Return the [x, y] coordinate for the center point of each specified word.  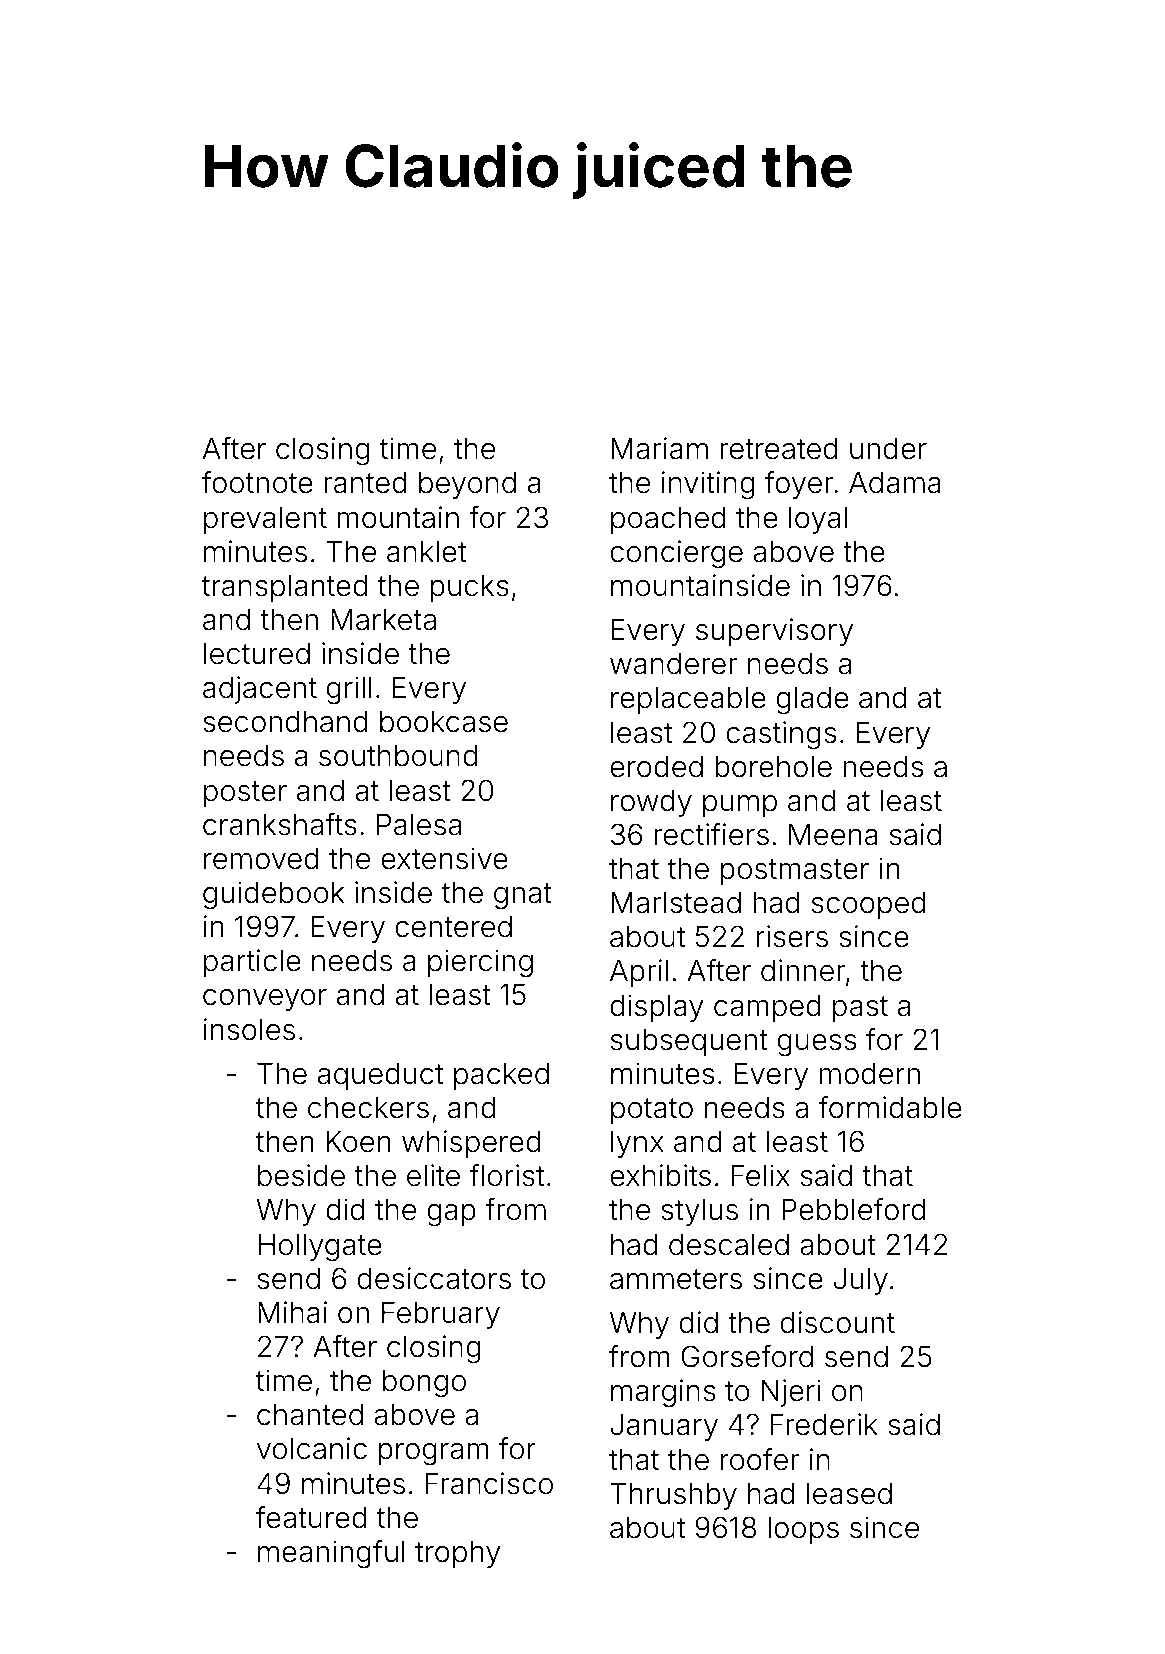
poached [668, 520]
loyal [818, 520]
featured [311, 1517]
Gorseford [747, 1356]
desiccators [434, 1278]
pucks [470, 588]
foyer [799, 485]
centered [453, 927]
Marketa [383, 620]
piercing [480, 963]
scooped [869, 905]
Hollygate [320, 1248]
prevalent [265, 520]
